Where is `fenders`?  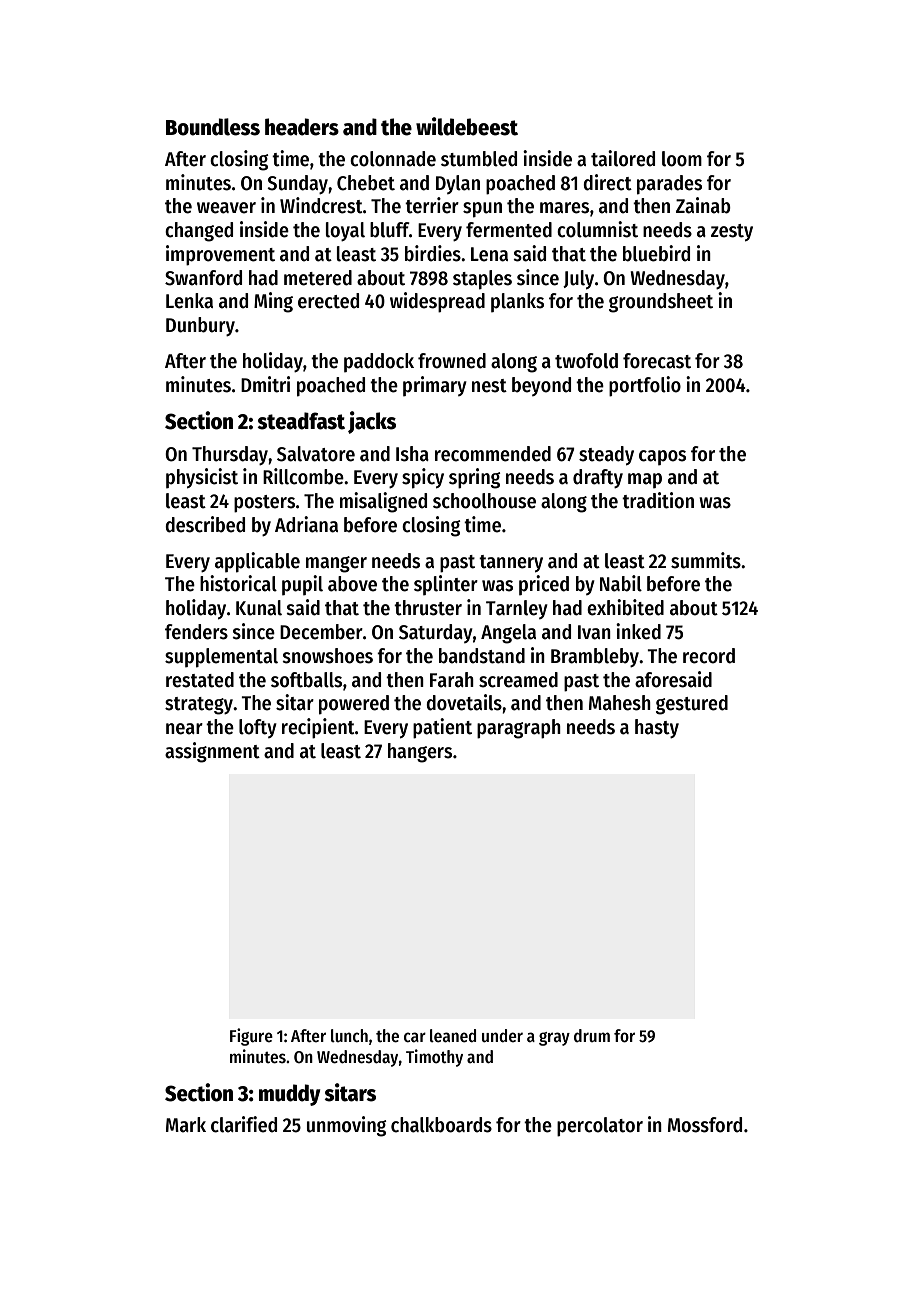
fenders is located at coordinates (196, 632).
